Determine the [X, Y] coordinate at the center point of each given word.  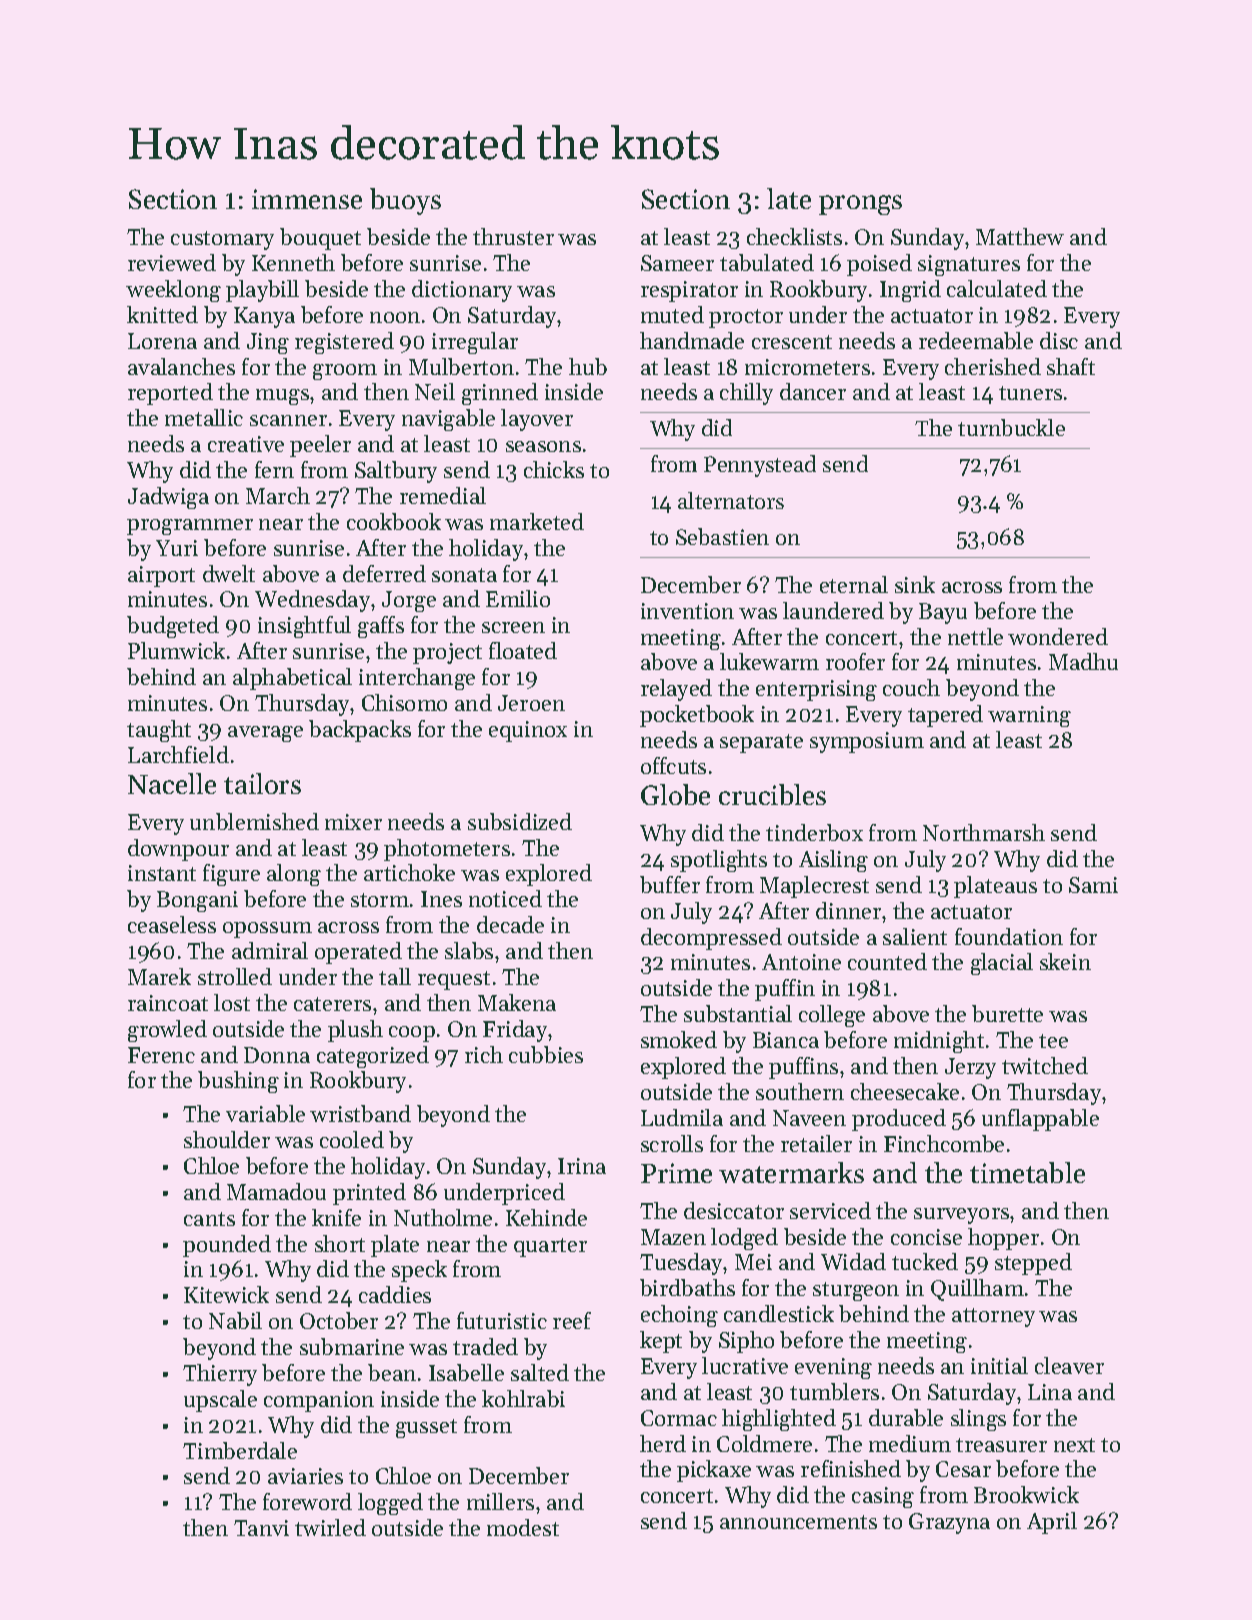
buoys [405, 201]
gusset [426, 1428]
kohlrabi [523, 1398]
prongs [860, 205]
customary [222, 240]
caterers [332, 1004]
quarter [550, 1247]
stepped [1033, 1264]
